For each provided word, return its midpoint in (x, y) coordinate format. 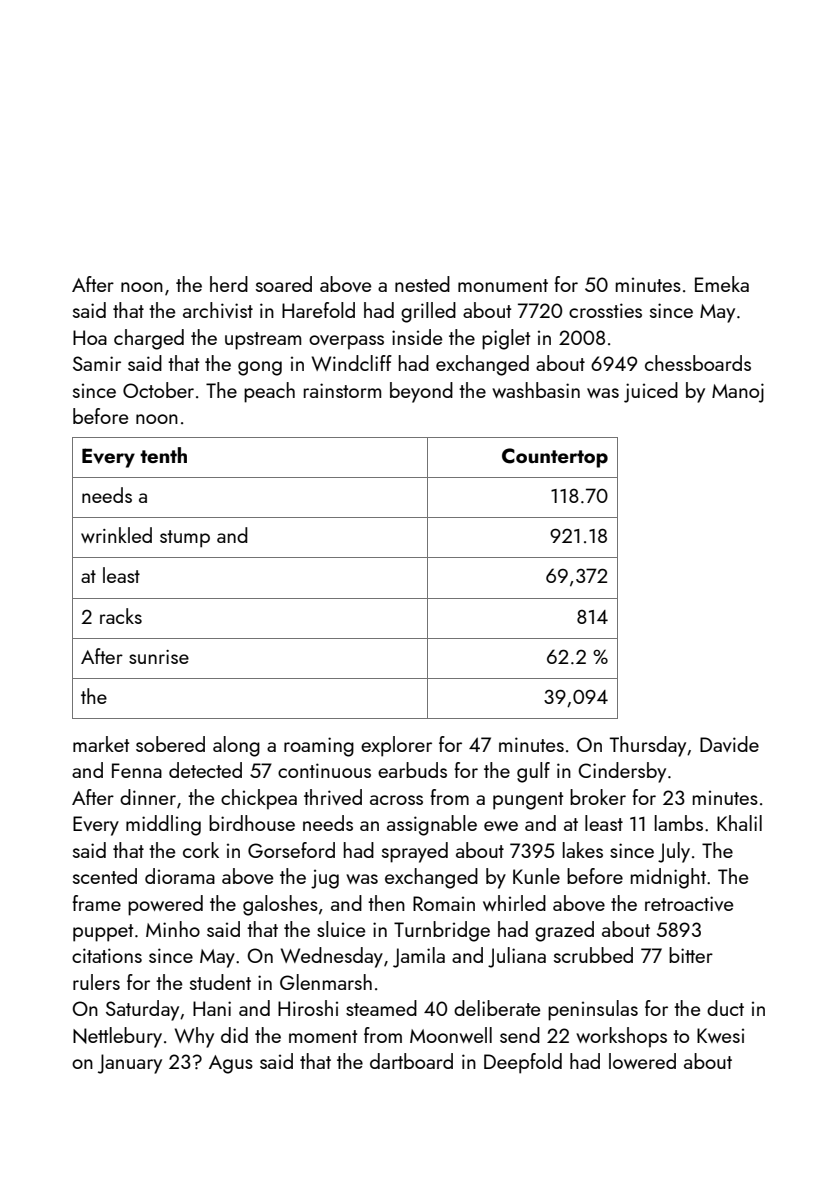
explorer (396, 746)
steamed (381, 1008)
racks (121, 616)
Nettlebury (117, 1037)
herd (229, 284)
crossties (605, 310)
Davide (729, 744)
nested (422, 284)
